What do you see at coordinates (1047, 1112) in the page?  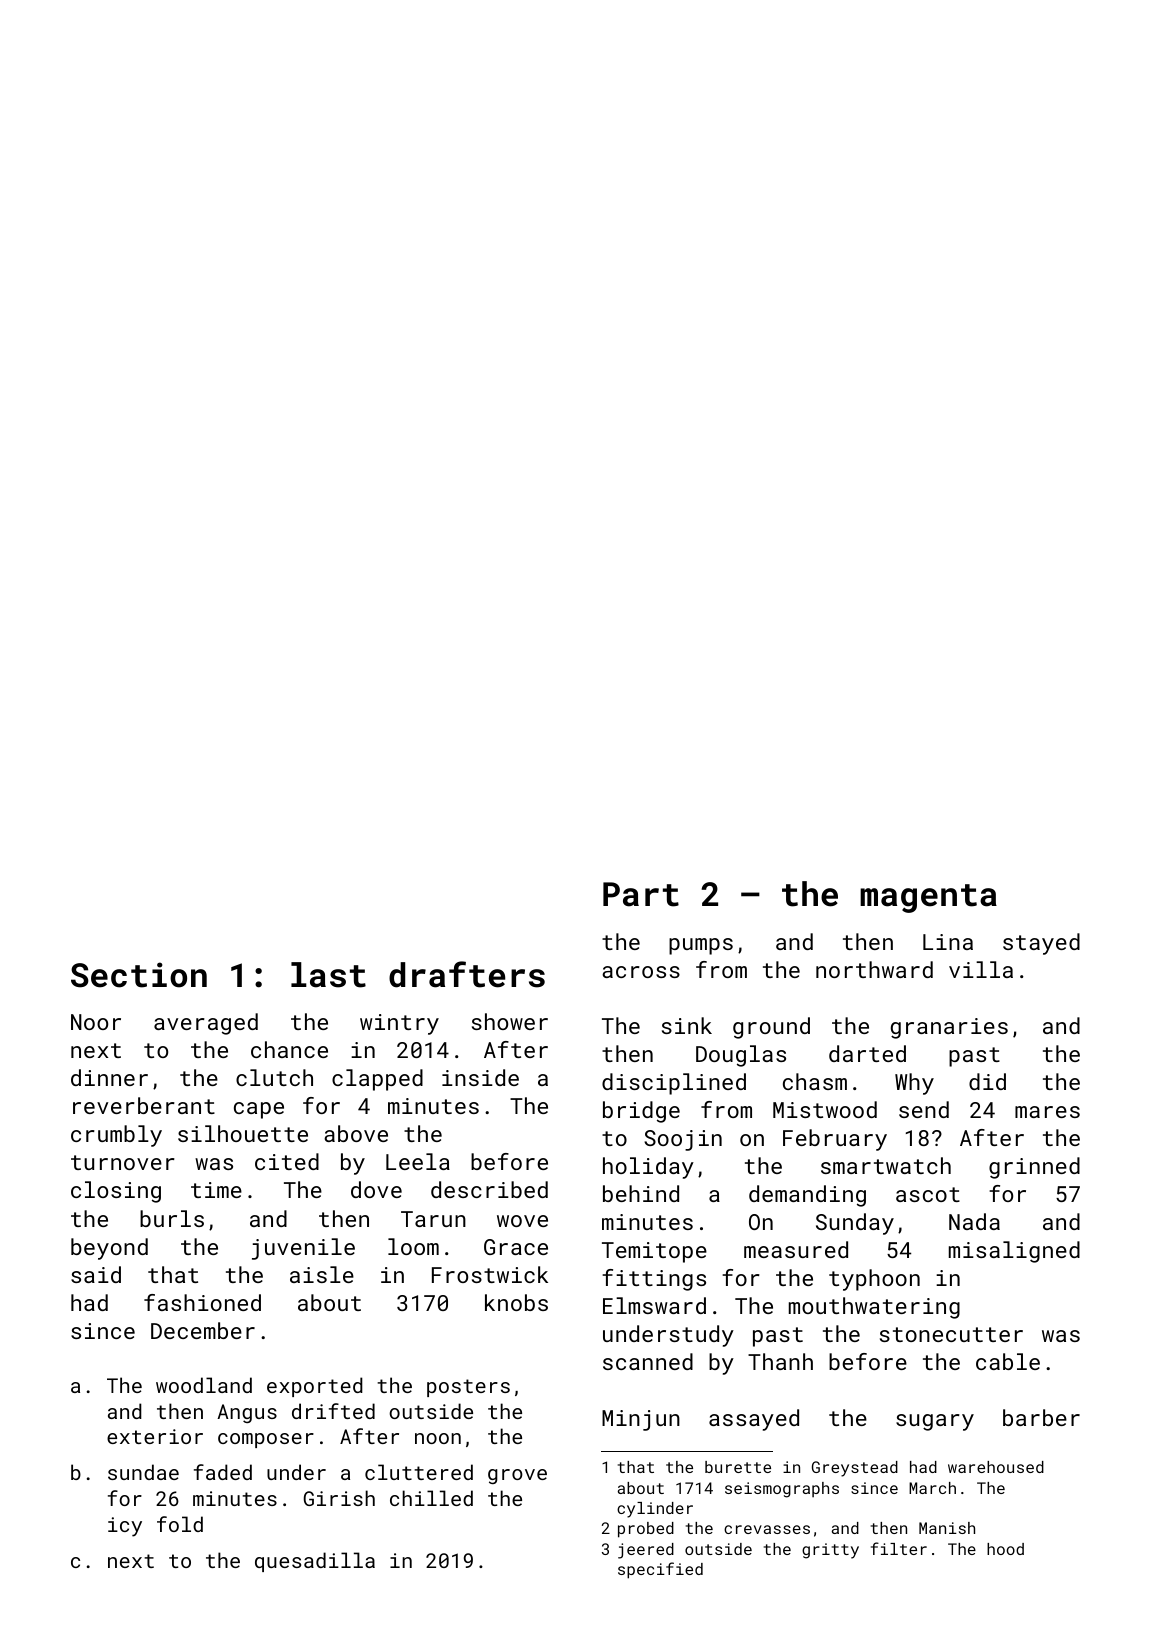 I see `mares` at bounding box center [1047, 1112].
